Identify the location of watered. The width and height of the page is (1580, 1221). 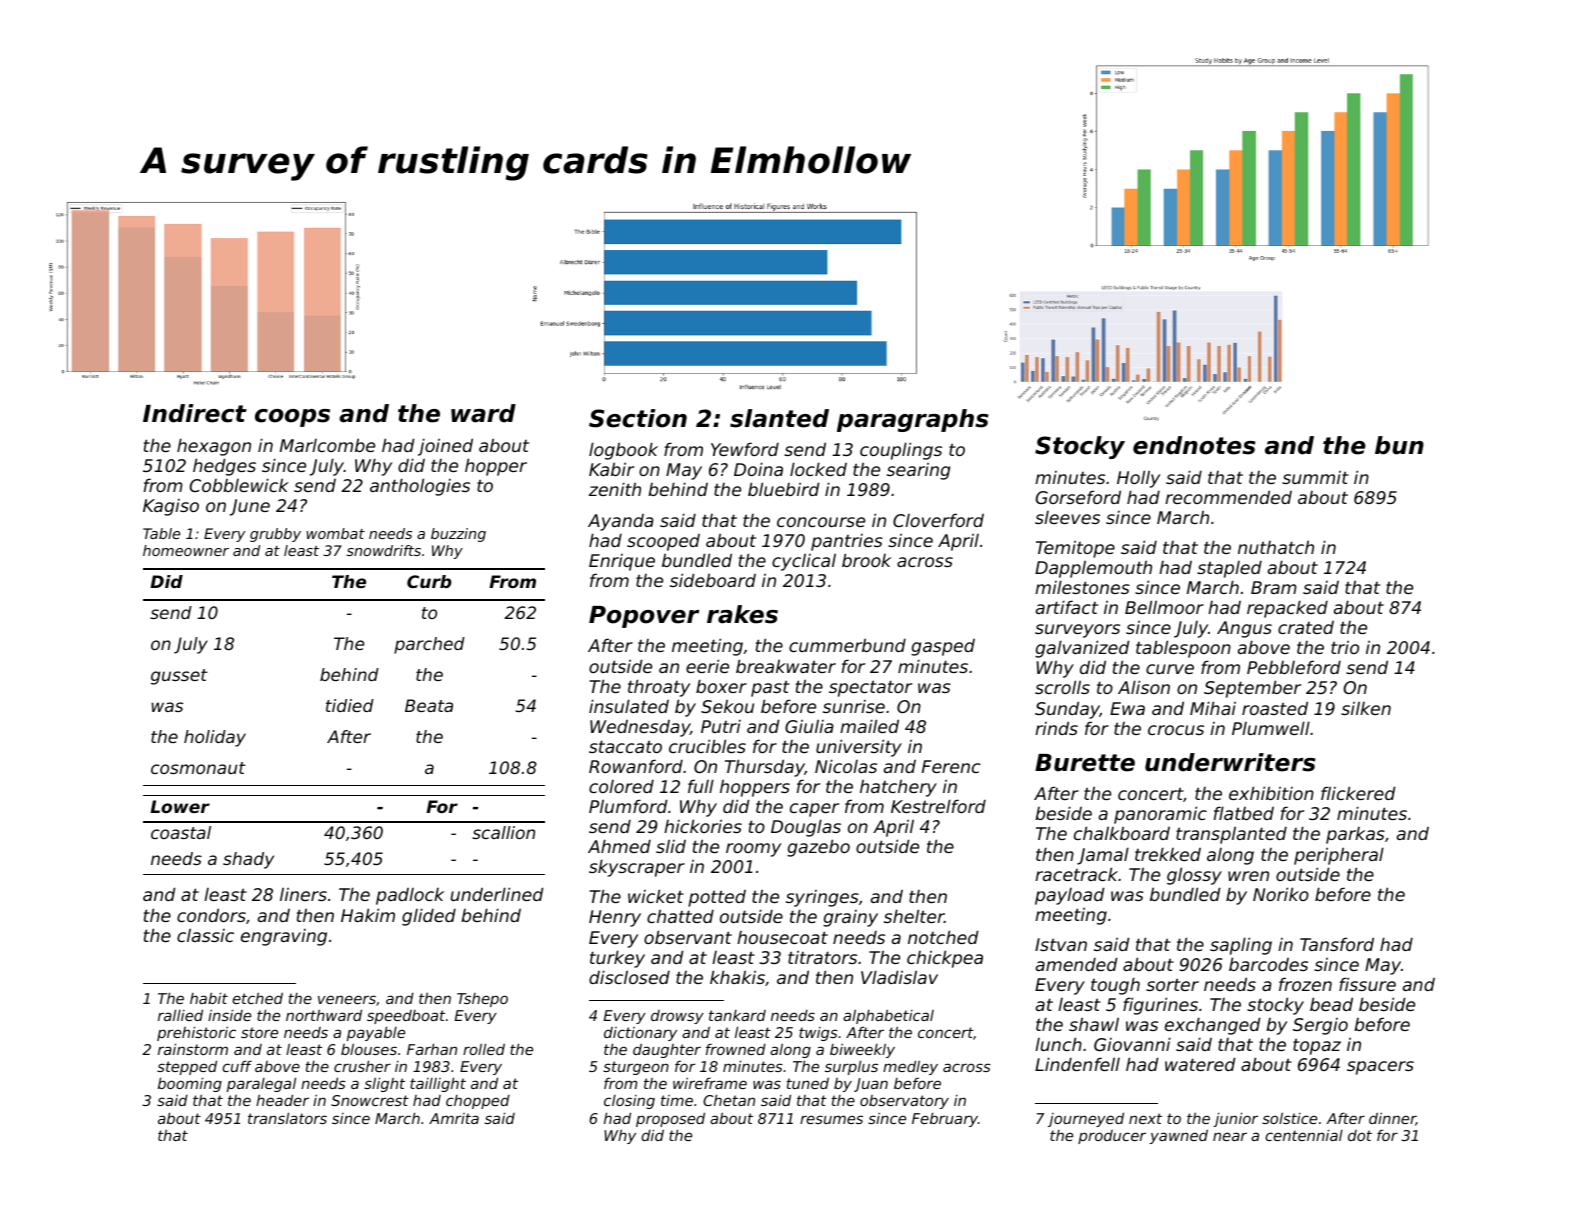
(1200, 1064).
